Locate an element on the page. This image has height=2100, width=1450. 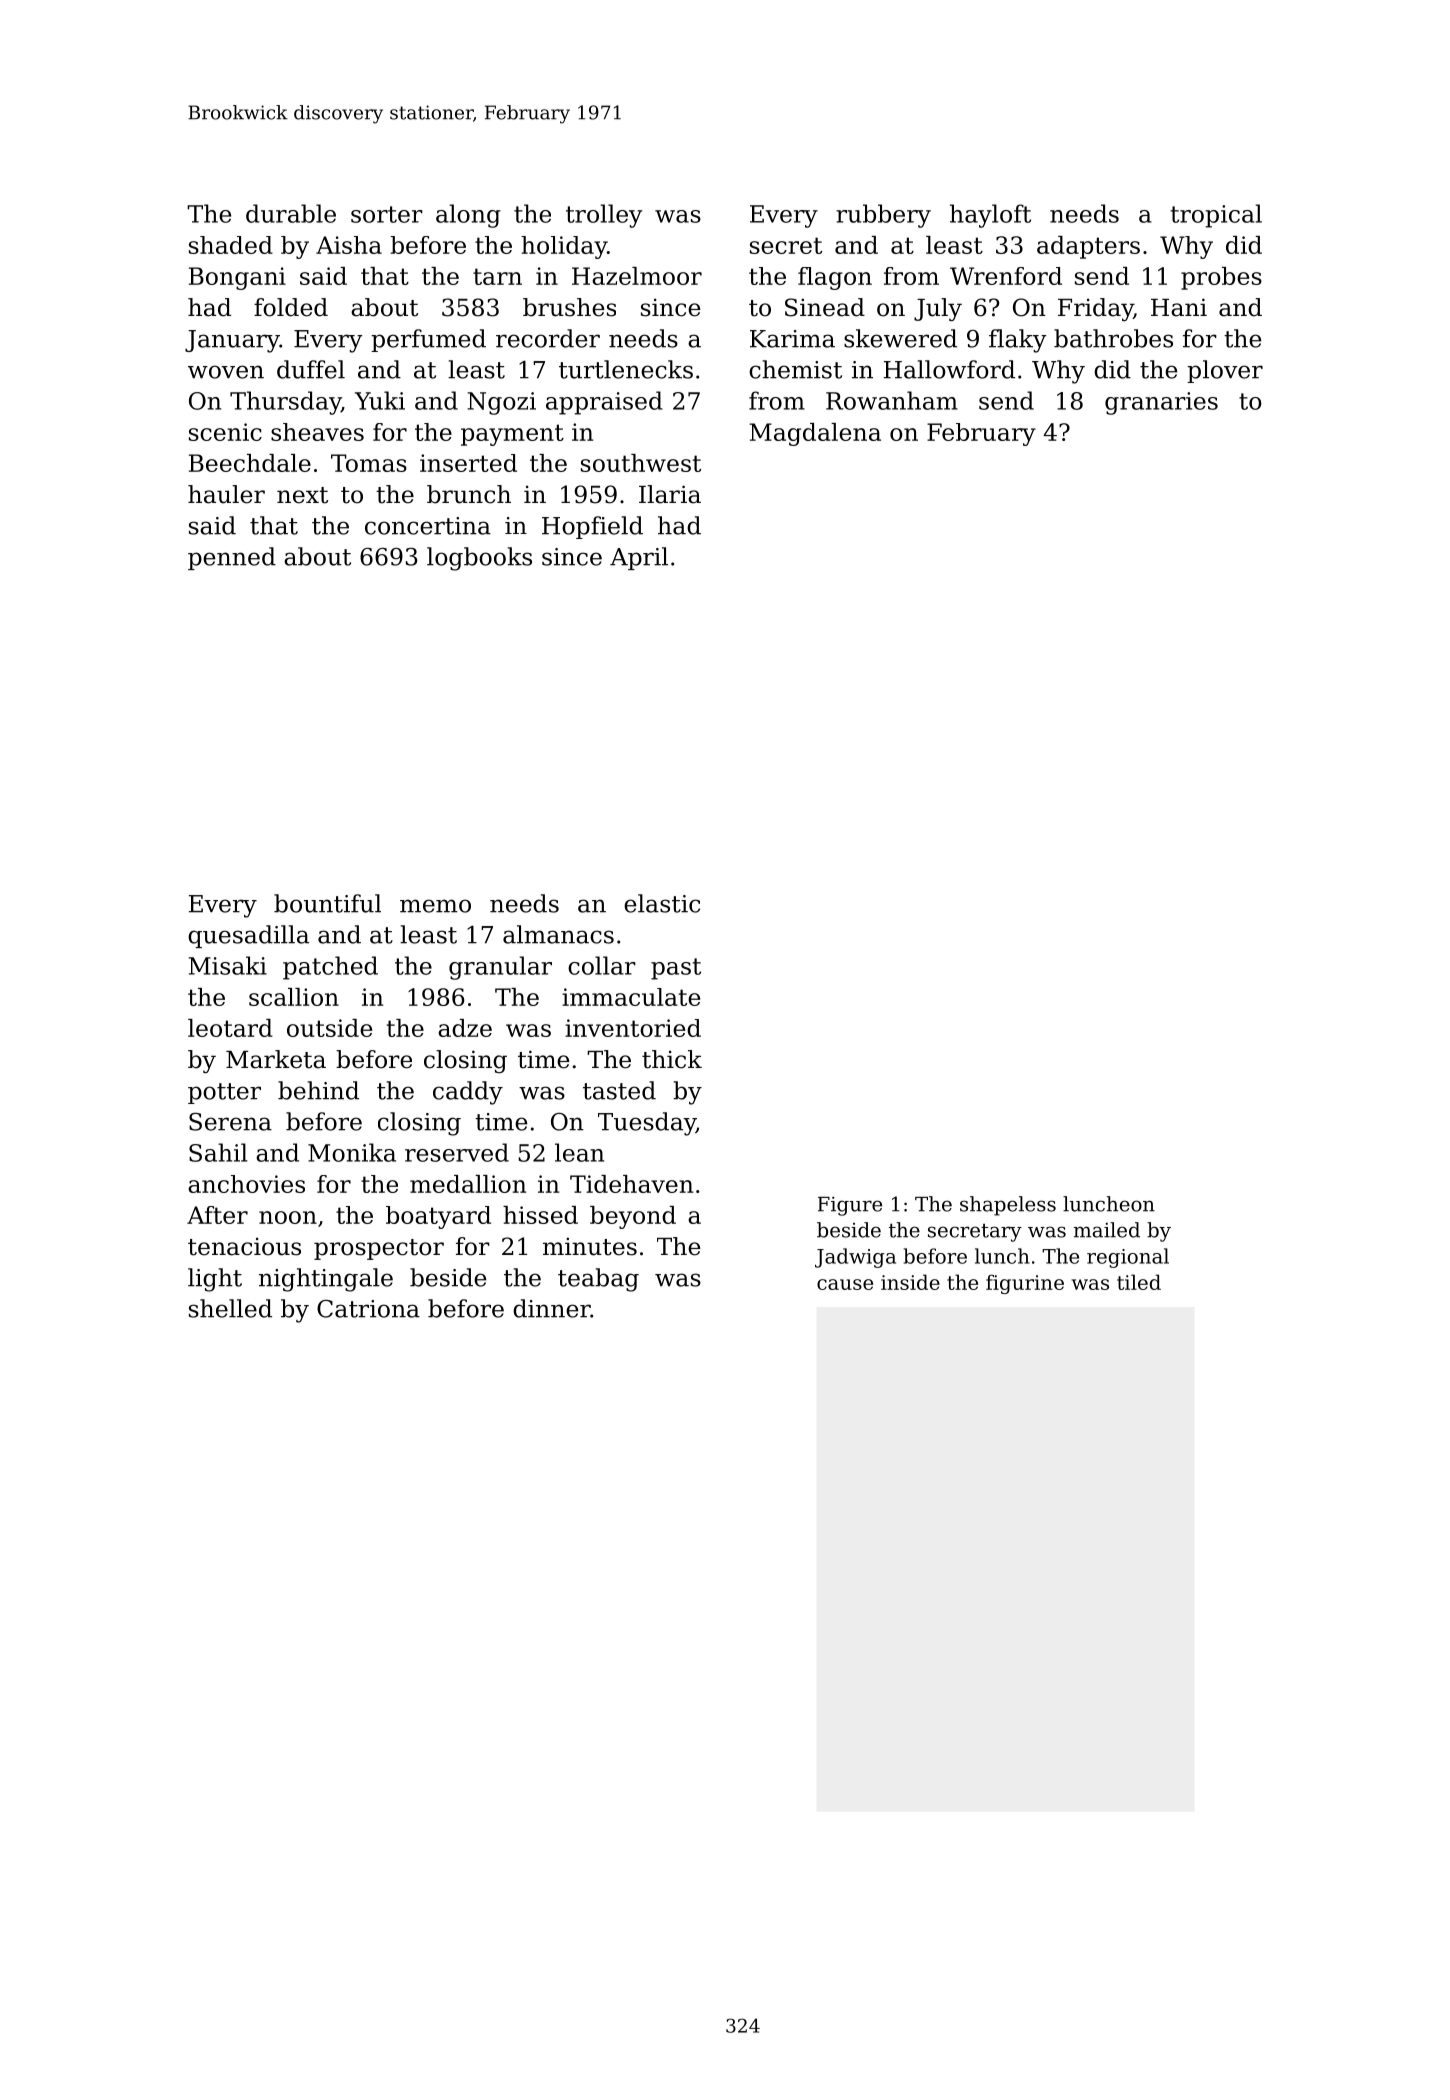
Misaki is located at coordinates (228, 965).
